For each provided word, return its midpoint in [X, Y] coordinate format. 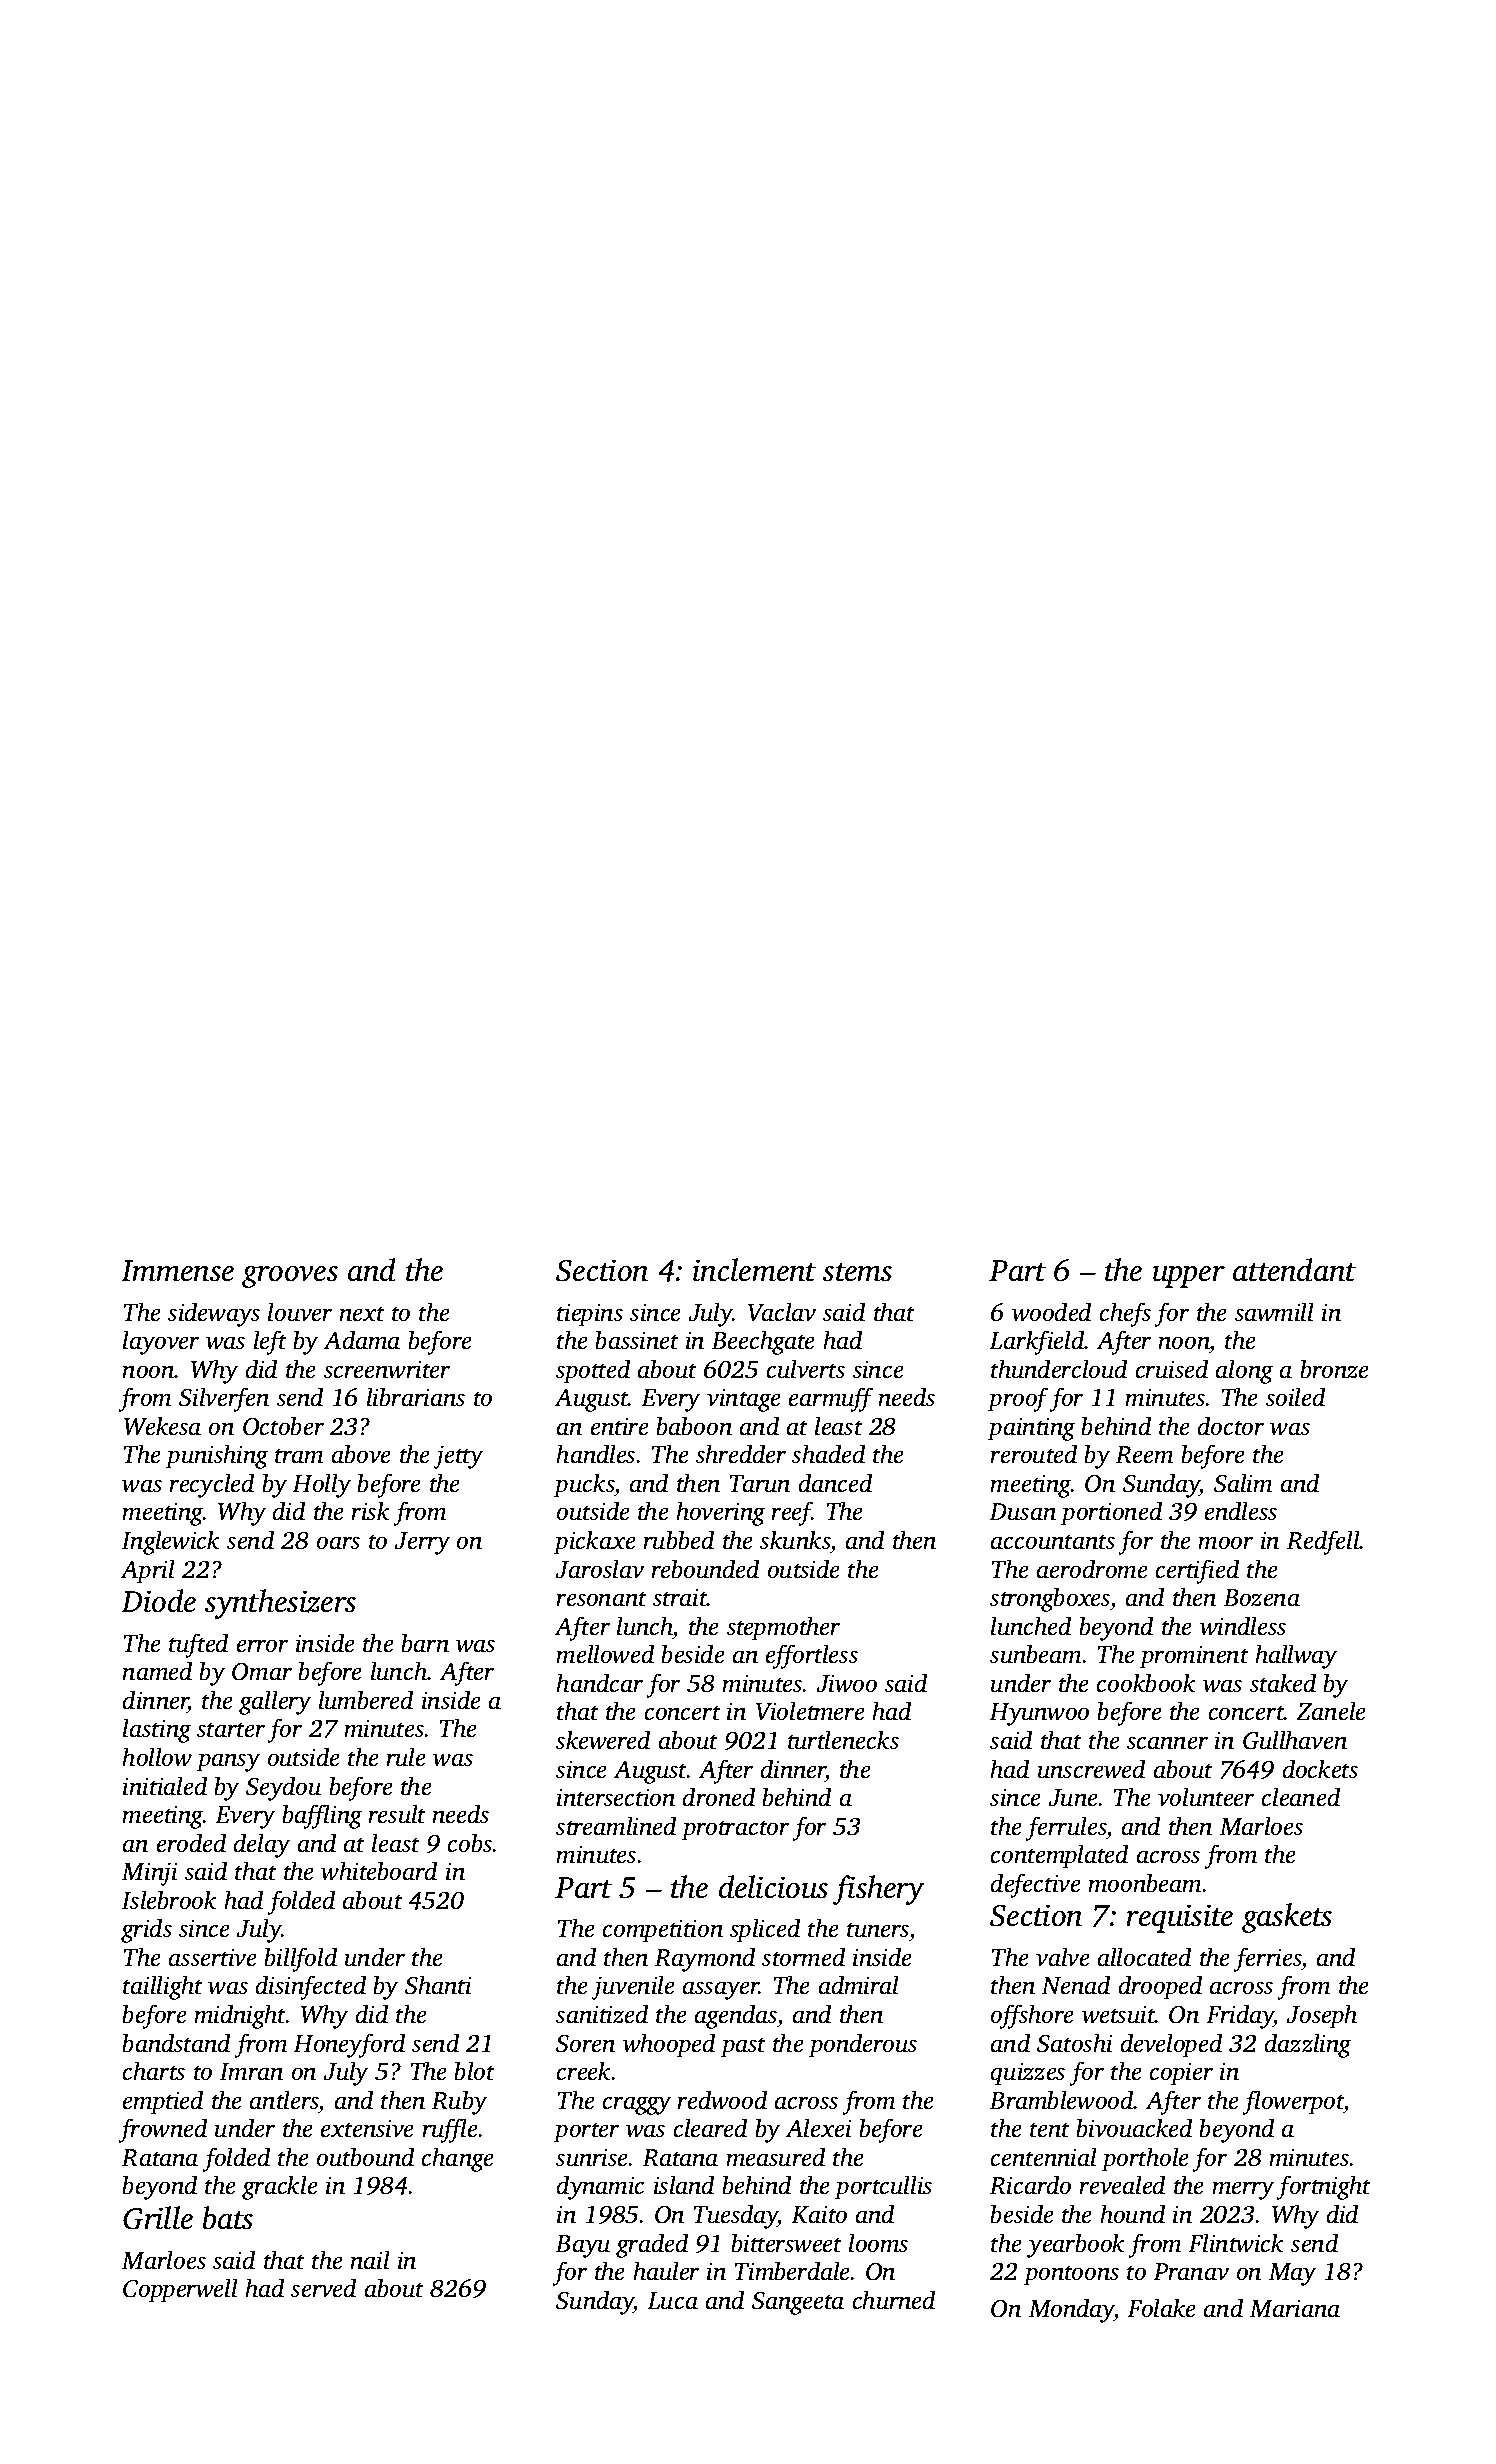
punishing [217, 1456]
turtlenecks [843, 1740]
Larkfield [1037, 1342]
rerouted [1033, 1454]
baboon [694, 1426]
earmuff [831, 1399]
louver [300, 1312]
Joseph [1321, 2016]
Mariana [1294, 2308]
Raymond [704, 1959]
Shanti [438, 1985]
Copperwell [180, 2290]
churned [894, 2300]
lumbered [366, 1700]
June [1073, 1798]
